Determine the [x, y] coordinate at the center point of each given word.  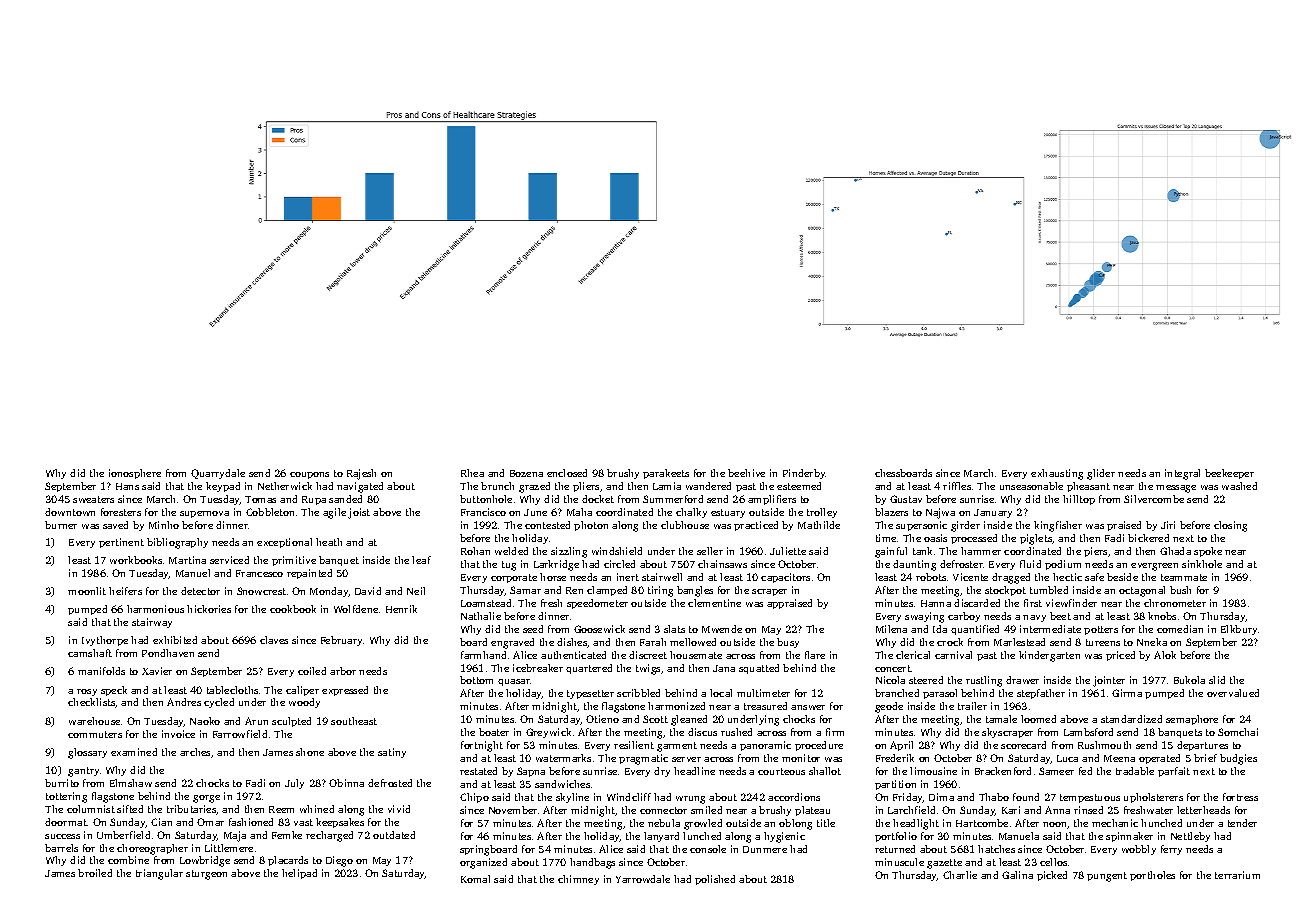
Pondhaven [168, 653]
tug [509, 566]
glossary [87, 753]
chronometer [1175, 603]
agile [334, 513]
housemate [696, 655]
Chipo [474, 798]
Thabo [994, 797]
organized [483, 863]
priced [1120, 656]
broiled [95, 873]
